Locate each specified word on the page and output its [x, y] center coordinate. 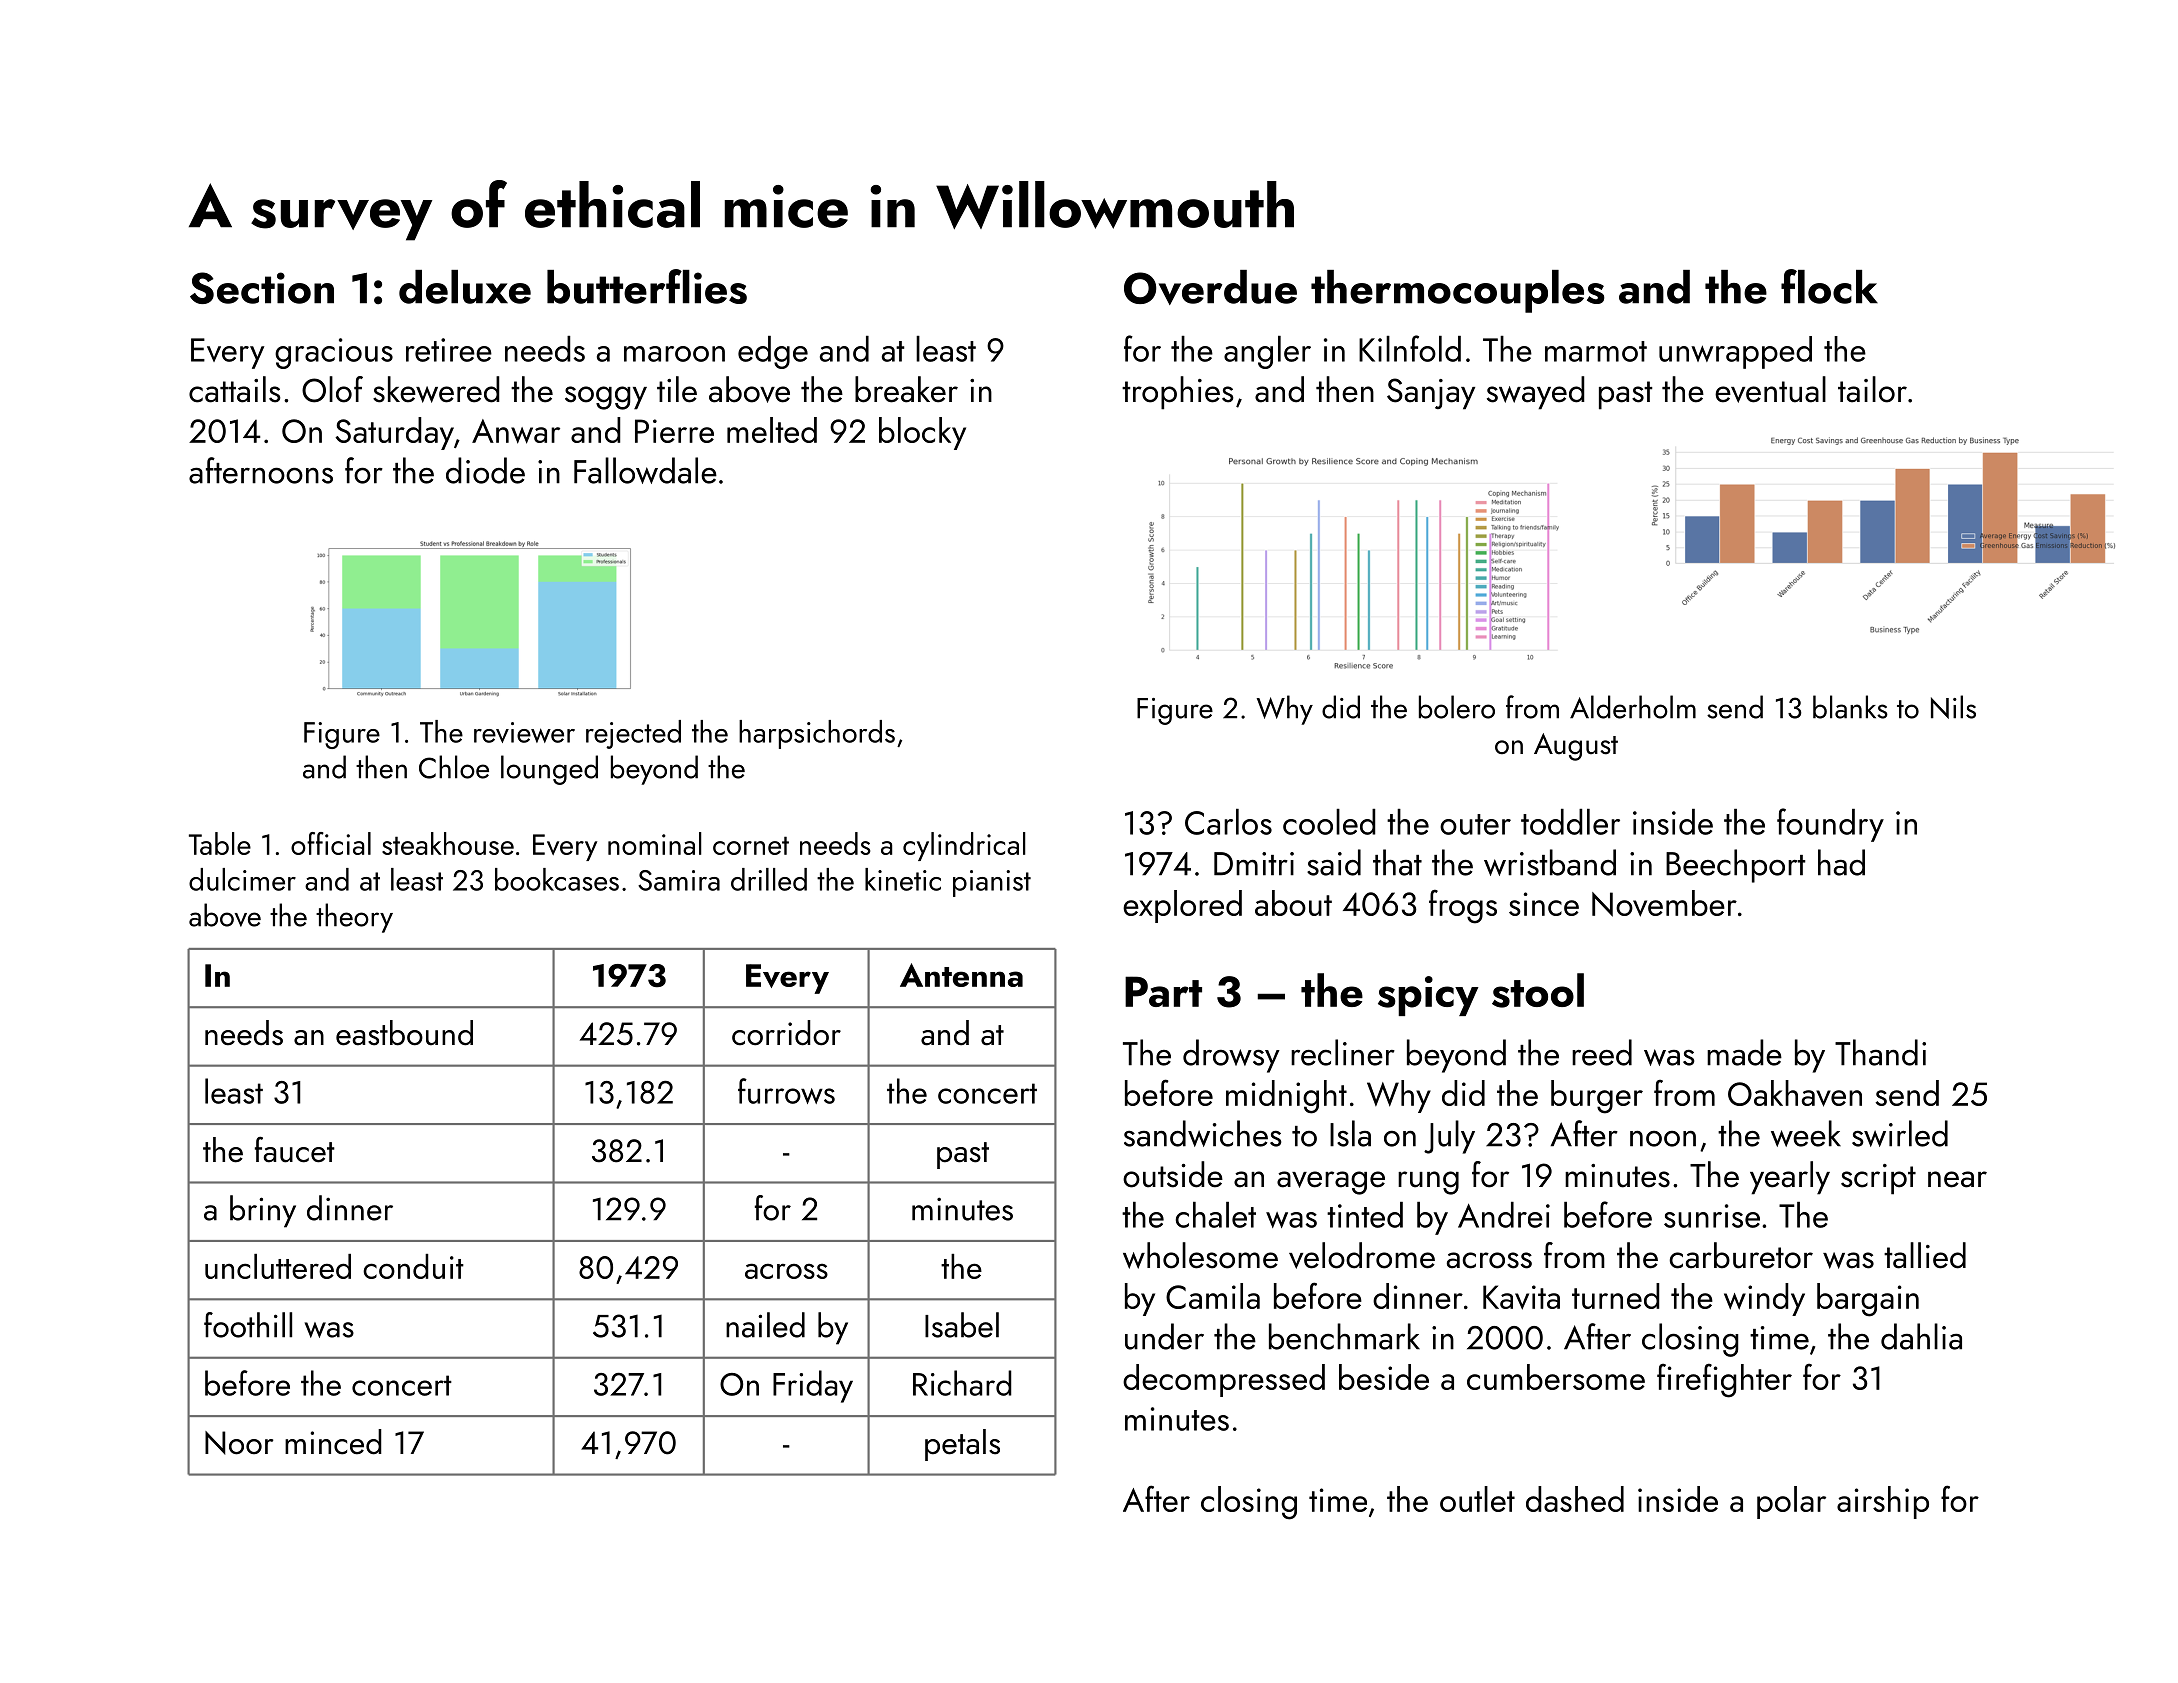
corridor [786, 1033]
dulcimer [242, 879]
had [1841, 862]
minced [333, 1442]
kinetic [903, 879]
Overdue [1210, 287]
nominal [655, 843]
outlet [1477, 1499]
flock [1829, 286]
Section [262, 288]
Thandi [1880, 1052]
